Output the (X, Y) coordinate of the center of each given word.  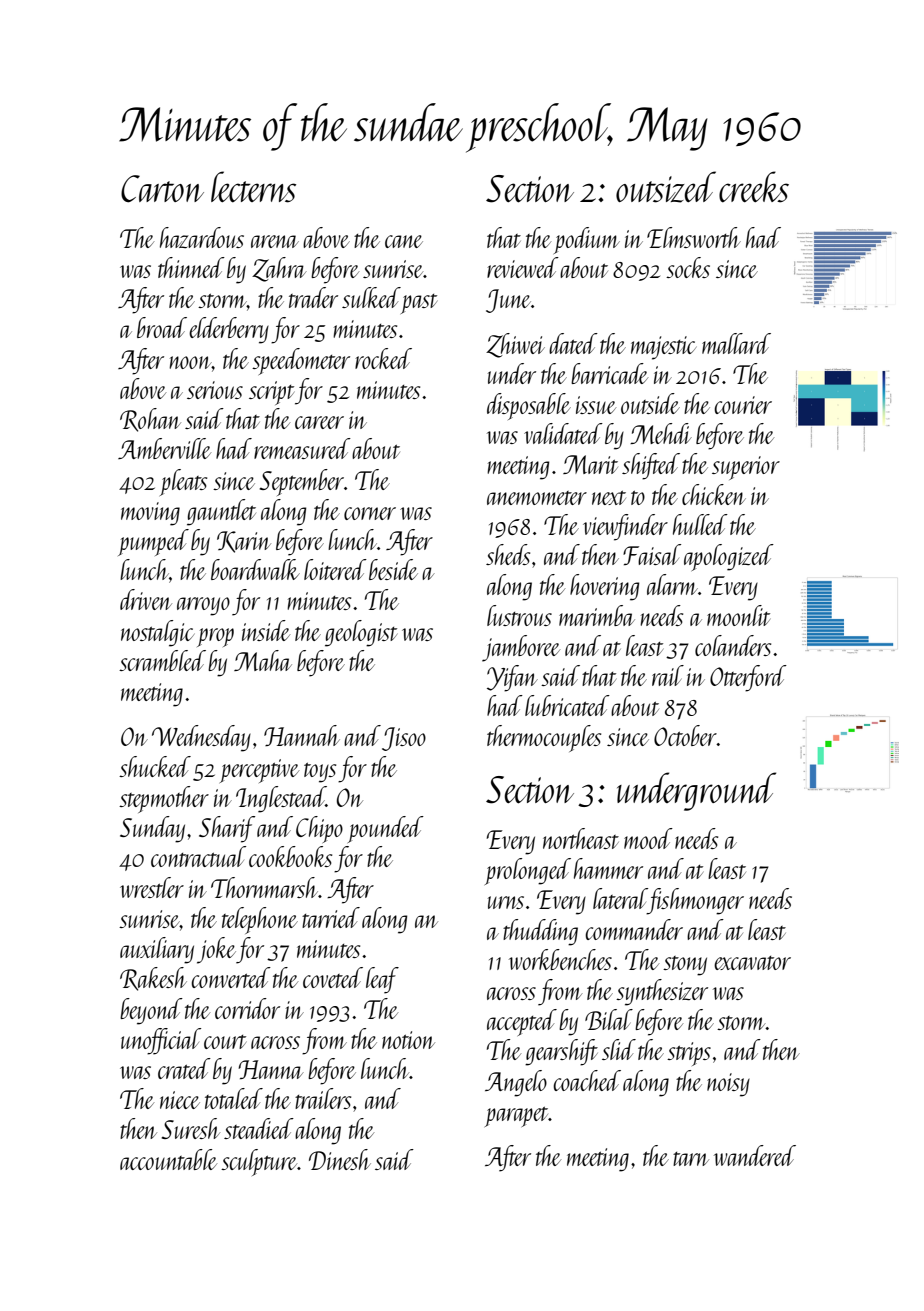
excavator (752, 963)
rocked (383, 358)
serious (215, 390)
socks (688, 267)
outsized (666, 187)
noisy (728, 1085)
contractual (198, 856)
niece (180, 1100)
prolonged (528, 871)
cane (404, 241)
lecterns (253, 187)
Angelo (516, 1083)
